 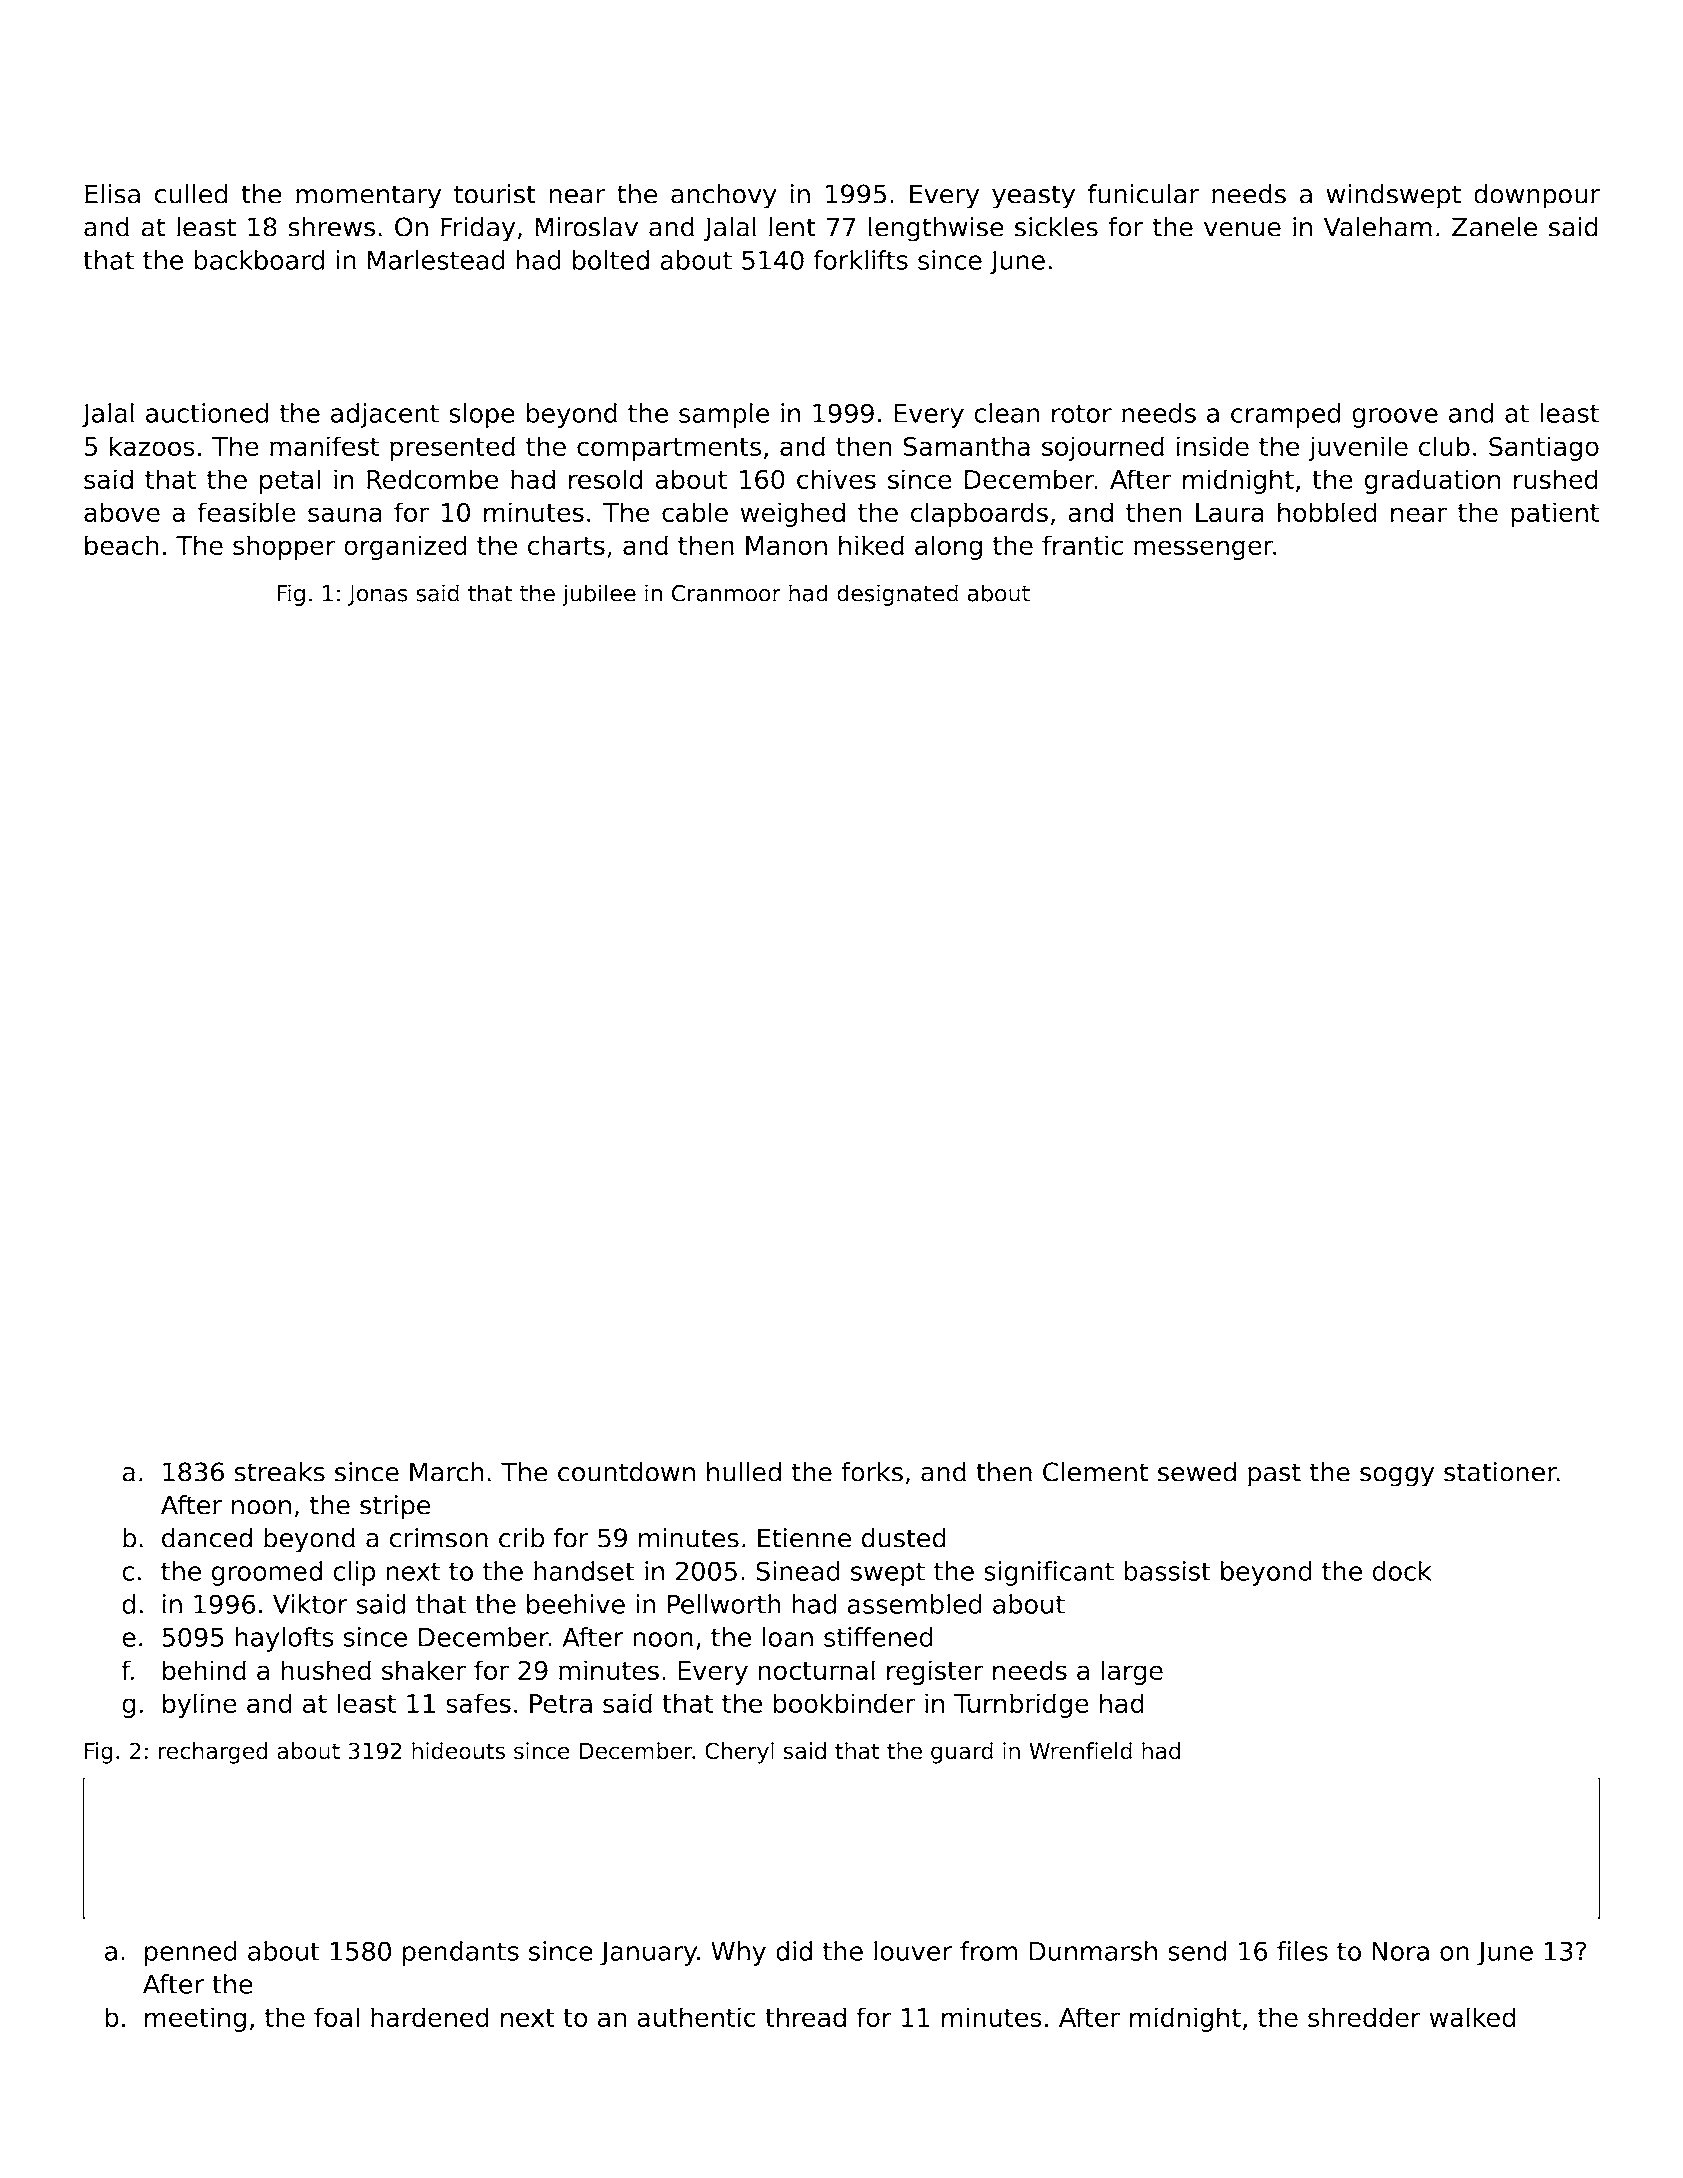 What do you see at coordinates (368, 197) in the screenshot?
I see `momentary` at bounding box center [368, 197].
